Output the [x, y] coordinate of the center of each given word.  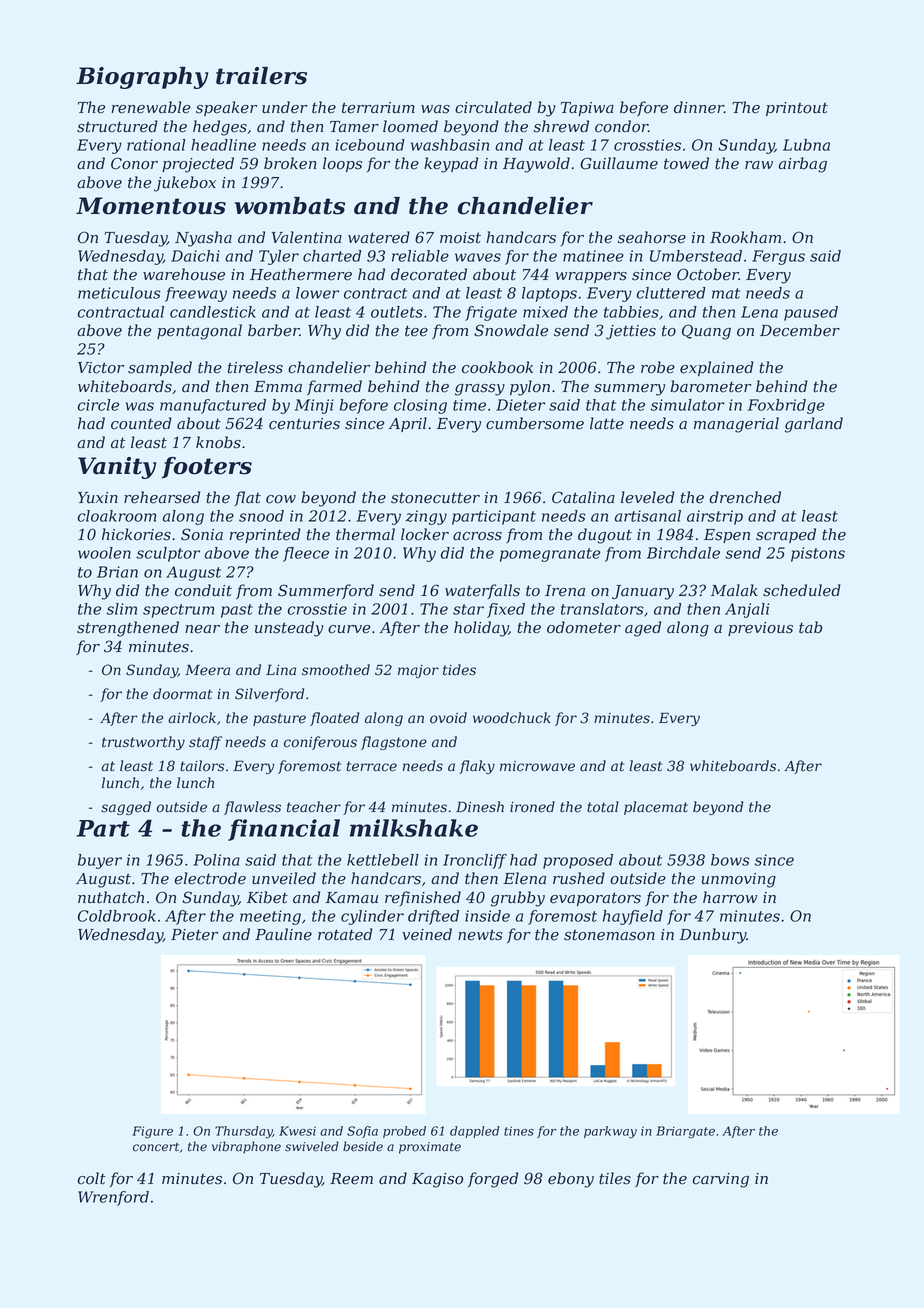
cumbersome [535, 423]
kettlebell [383, 860]
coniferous [320, 743]
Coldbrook [117, 916]
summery [629, 390]
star [468, 609]
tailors [202, 766]
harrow [730, 897]
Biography [142, 78]
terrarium [378, 108]
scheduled [802, 590]
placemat [656, 808]
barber [273, 330]
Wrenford [113, 1198]
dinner [699, 107]
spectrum [178, 611]
